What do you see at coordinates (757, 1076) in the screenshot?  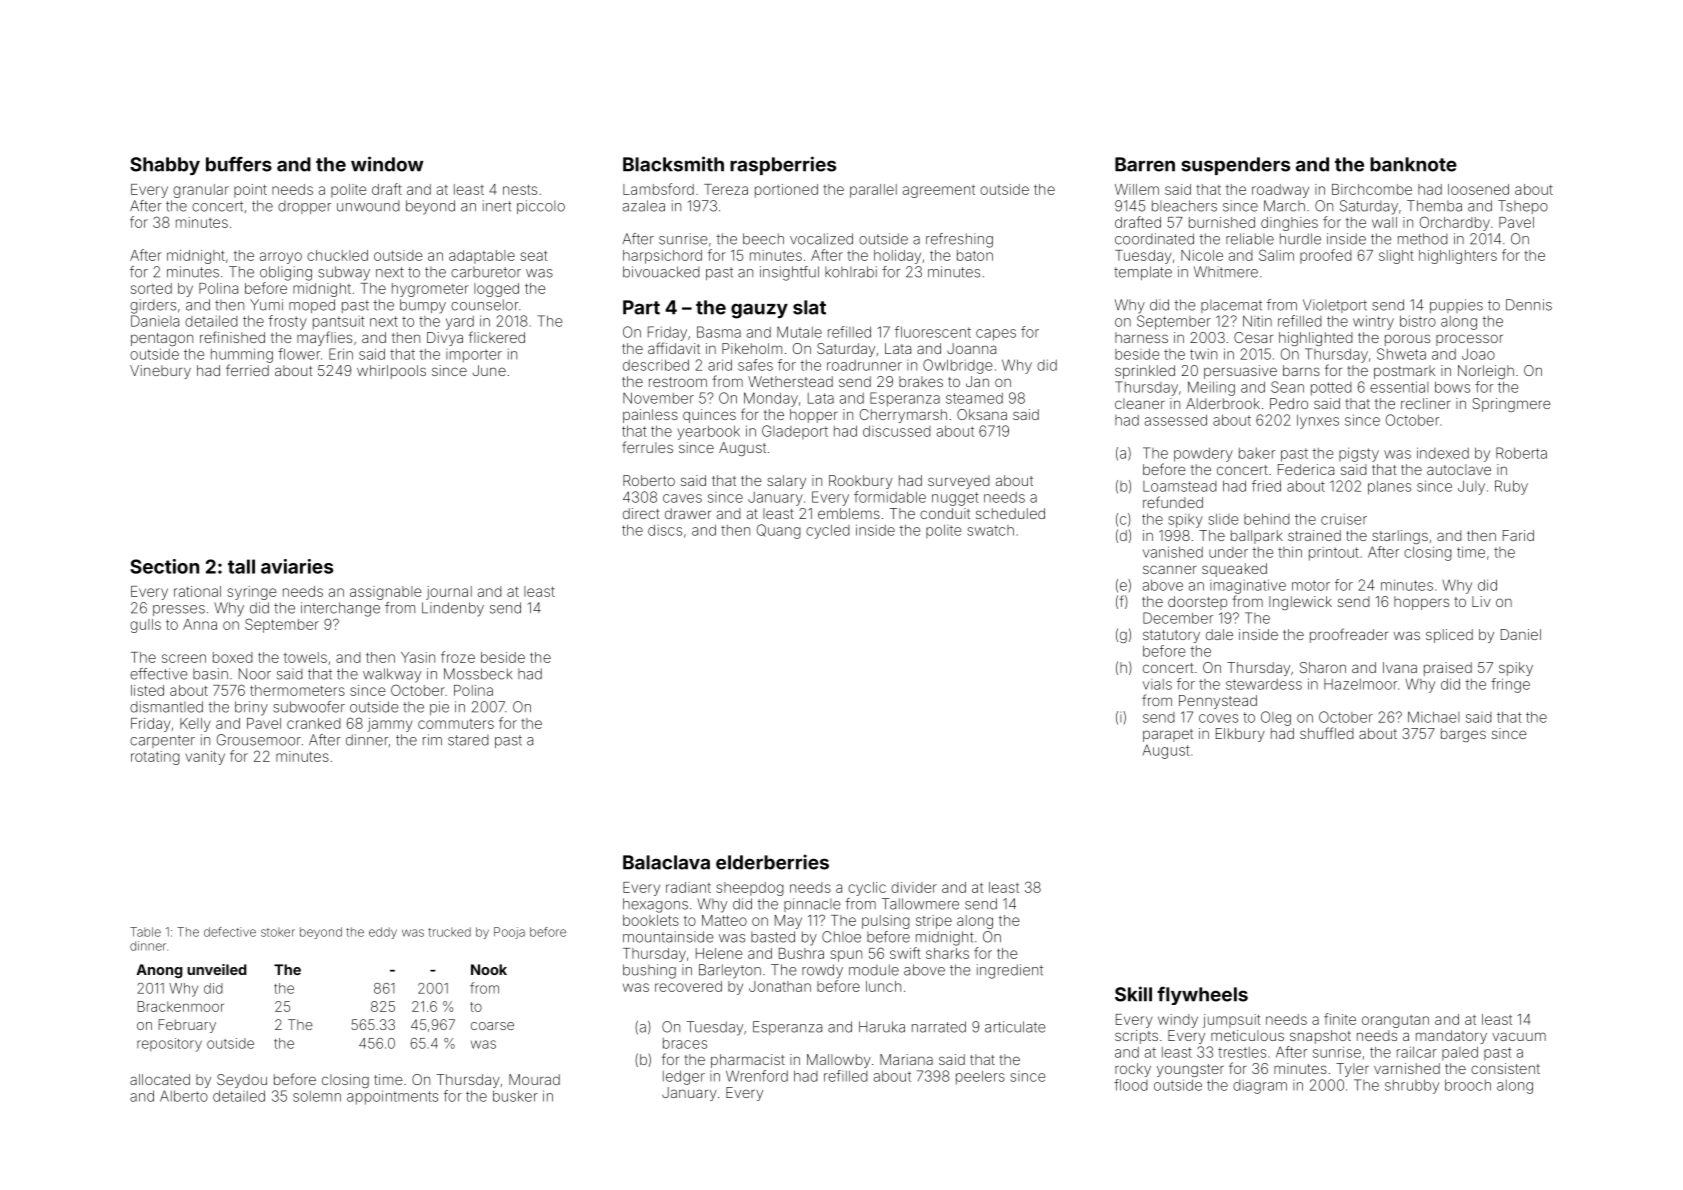 I see `Wrenford` at bounding box center [757, 1076].
